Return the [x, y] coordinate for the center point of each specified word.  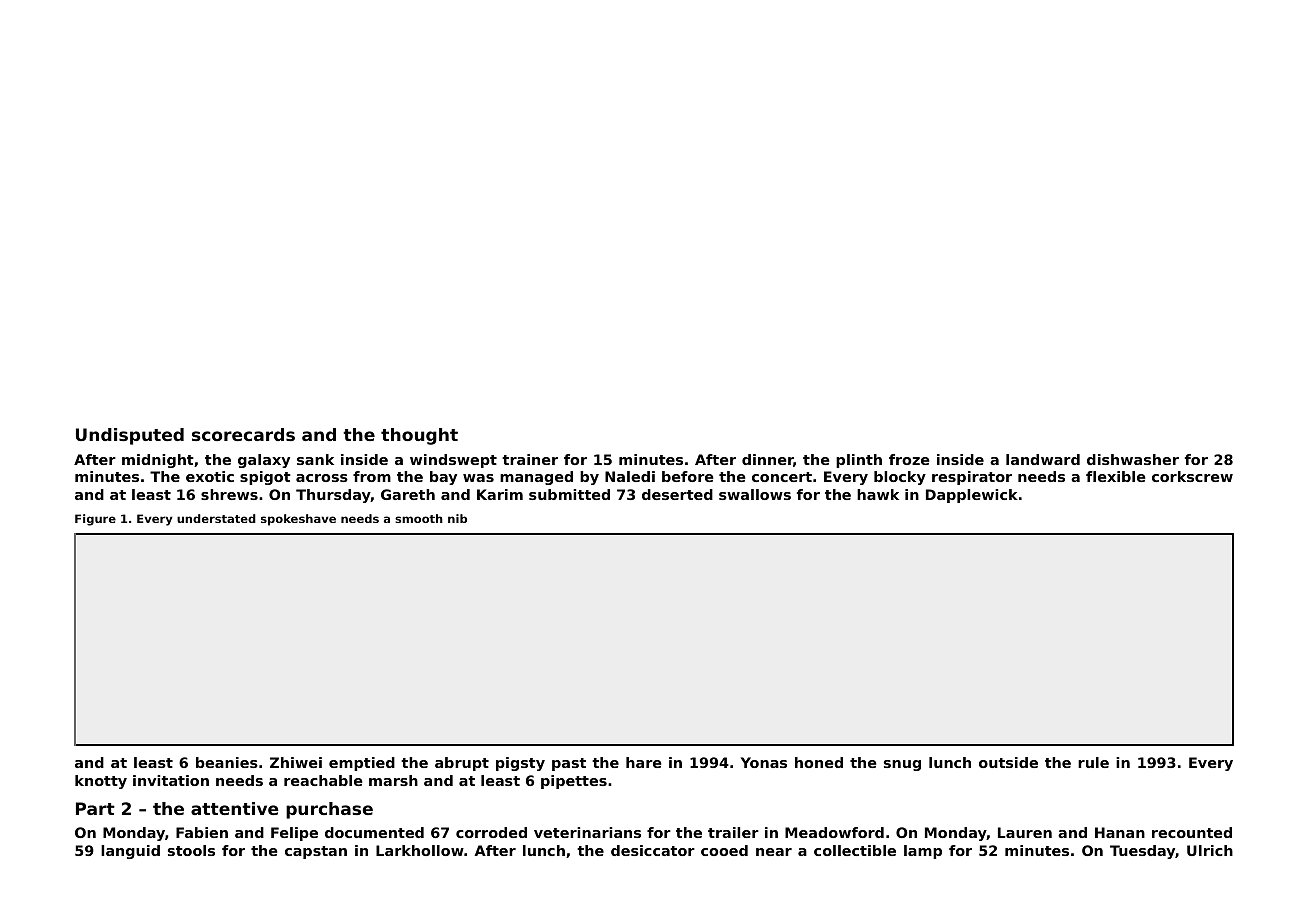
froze [909, 459]
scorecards [243, 434]
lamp [923, 852]
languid [130, 852]
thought [419, 436]
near [774, 852]
